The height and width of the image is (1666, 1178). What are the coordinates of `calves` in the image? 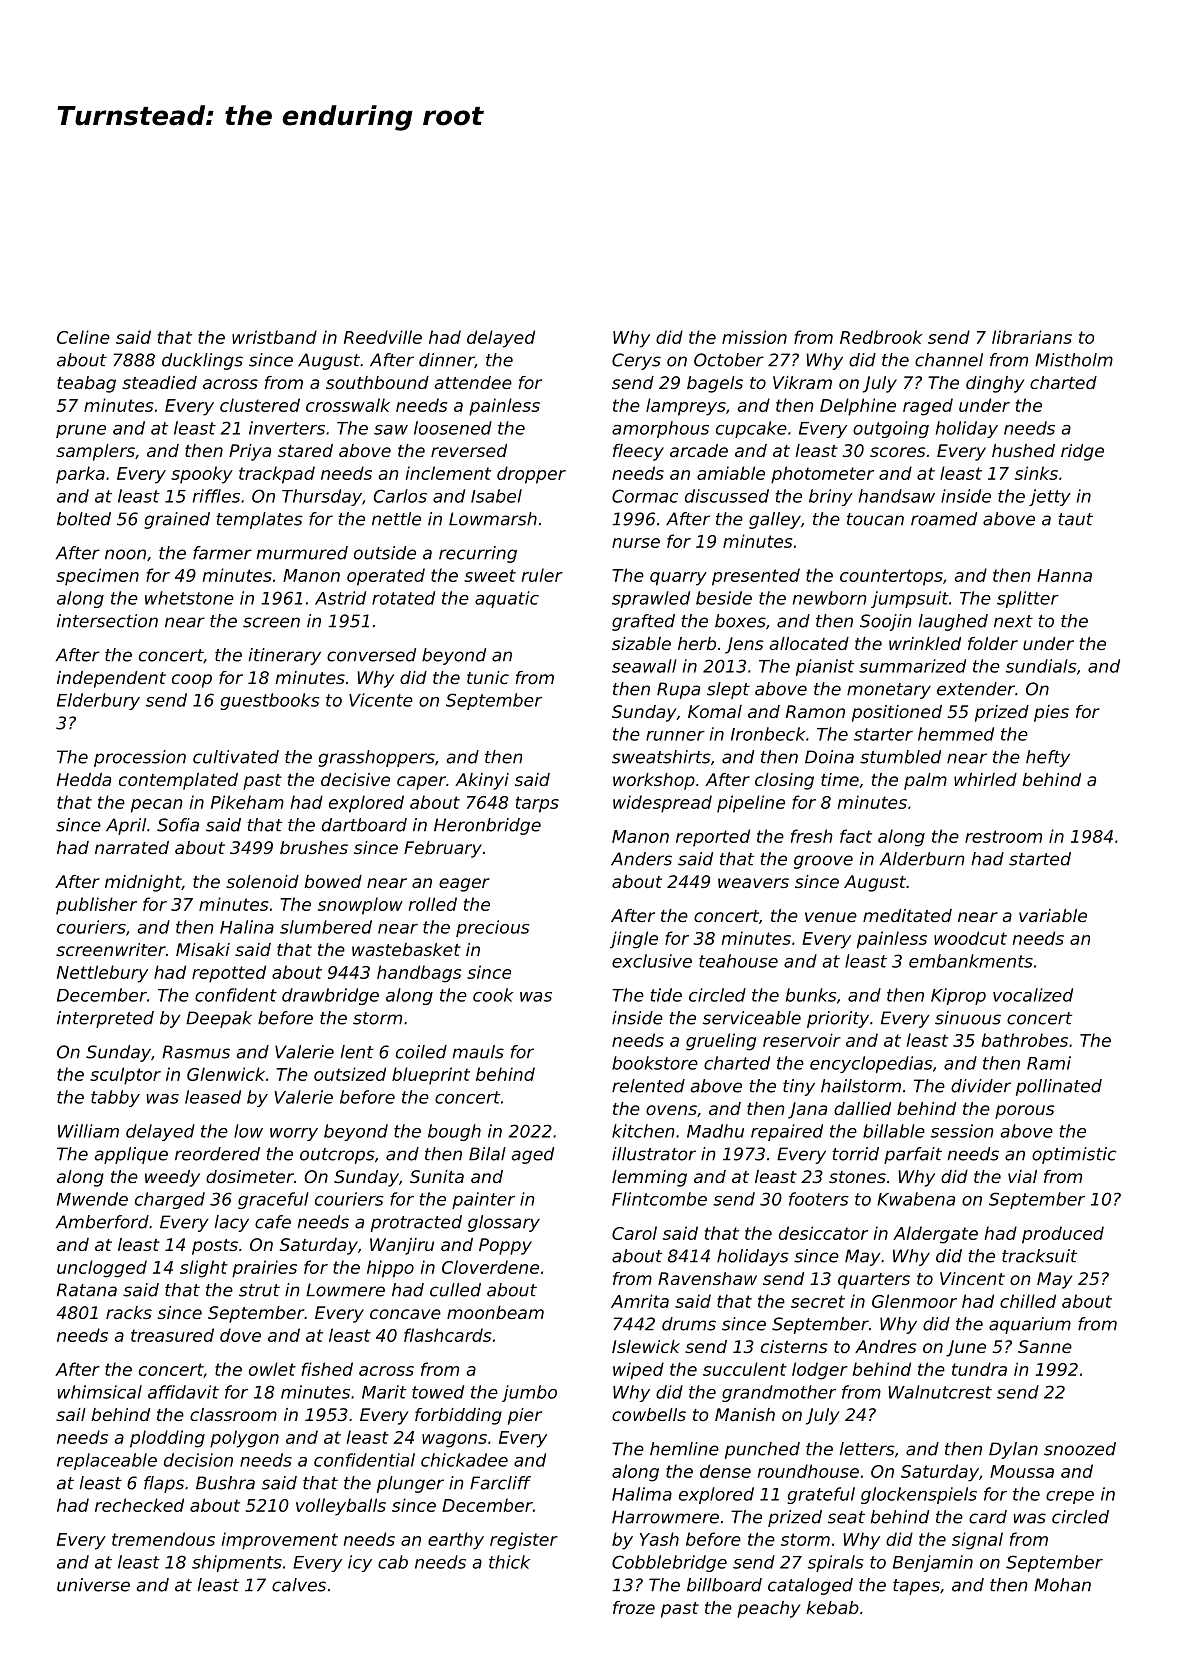 It's located at (299, 1585).
